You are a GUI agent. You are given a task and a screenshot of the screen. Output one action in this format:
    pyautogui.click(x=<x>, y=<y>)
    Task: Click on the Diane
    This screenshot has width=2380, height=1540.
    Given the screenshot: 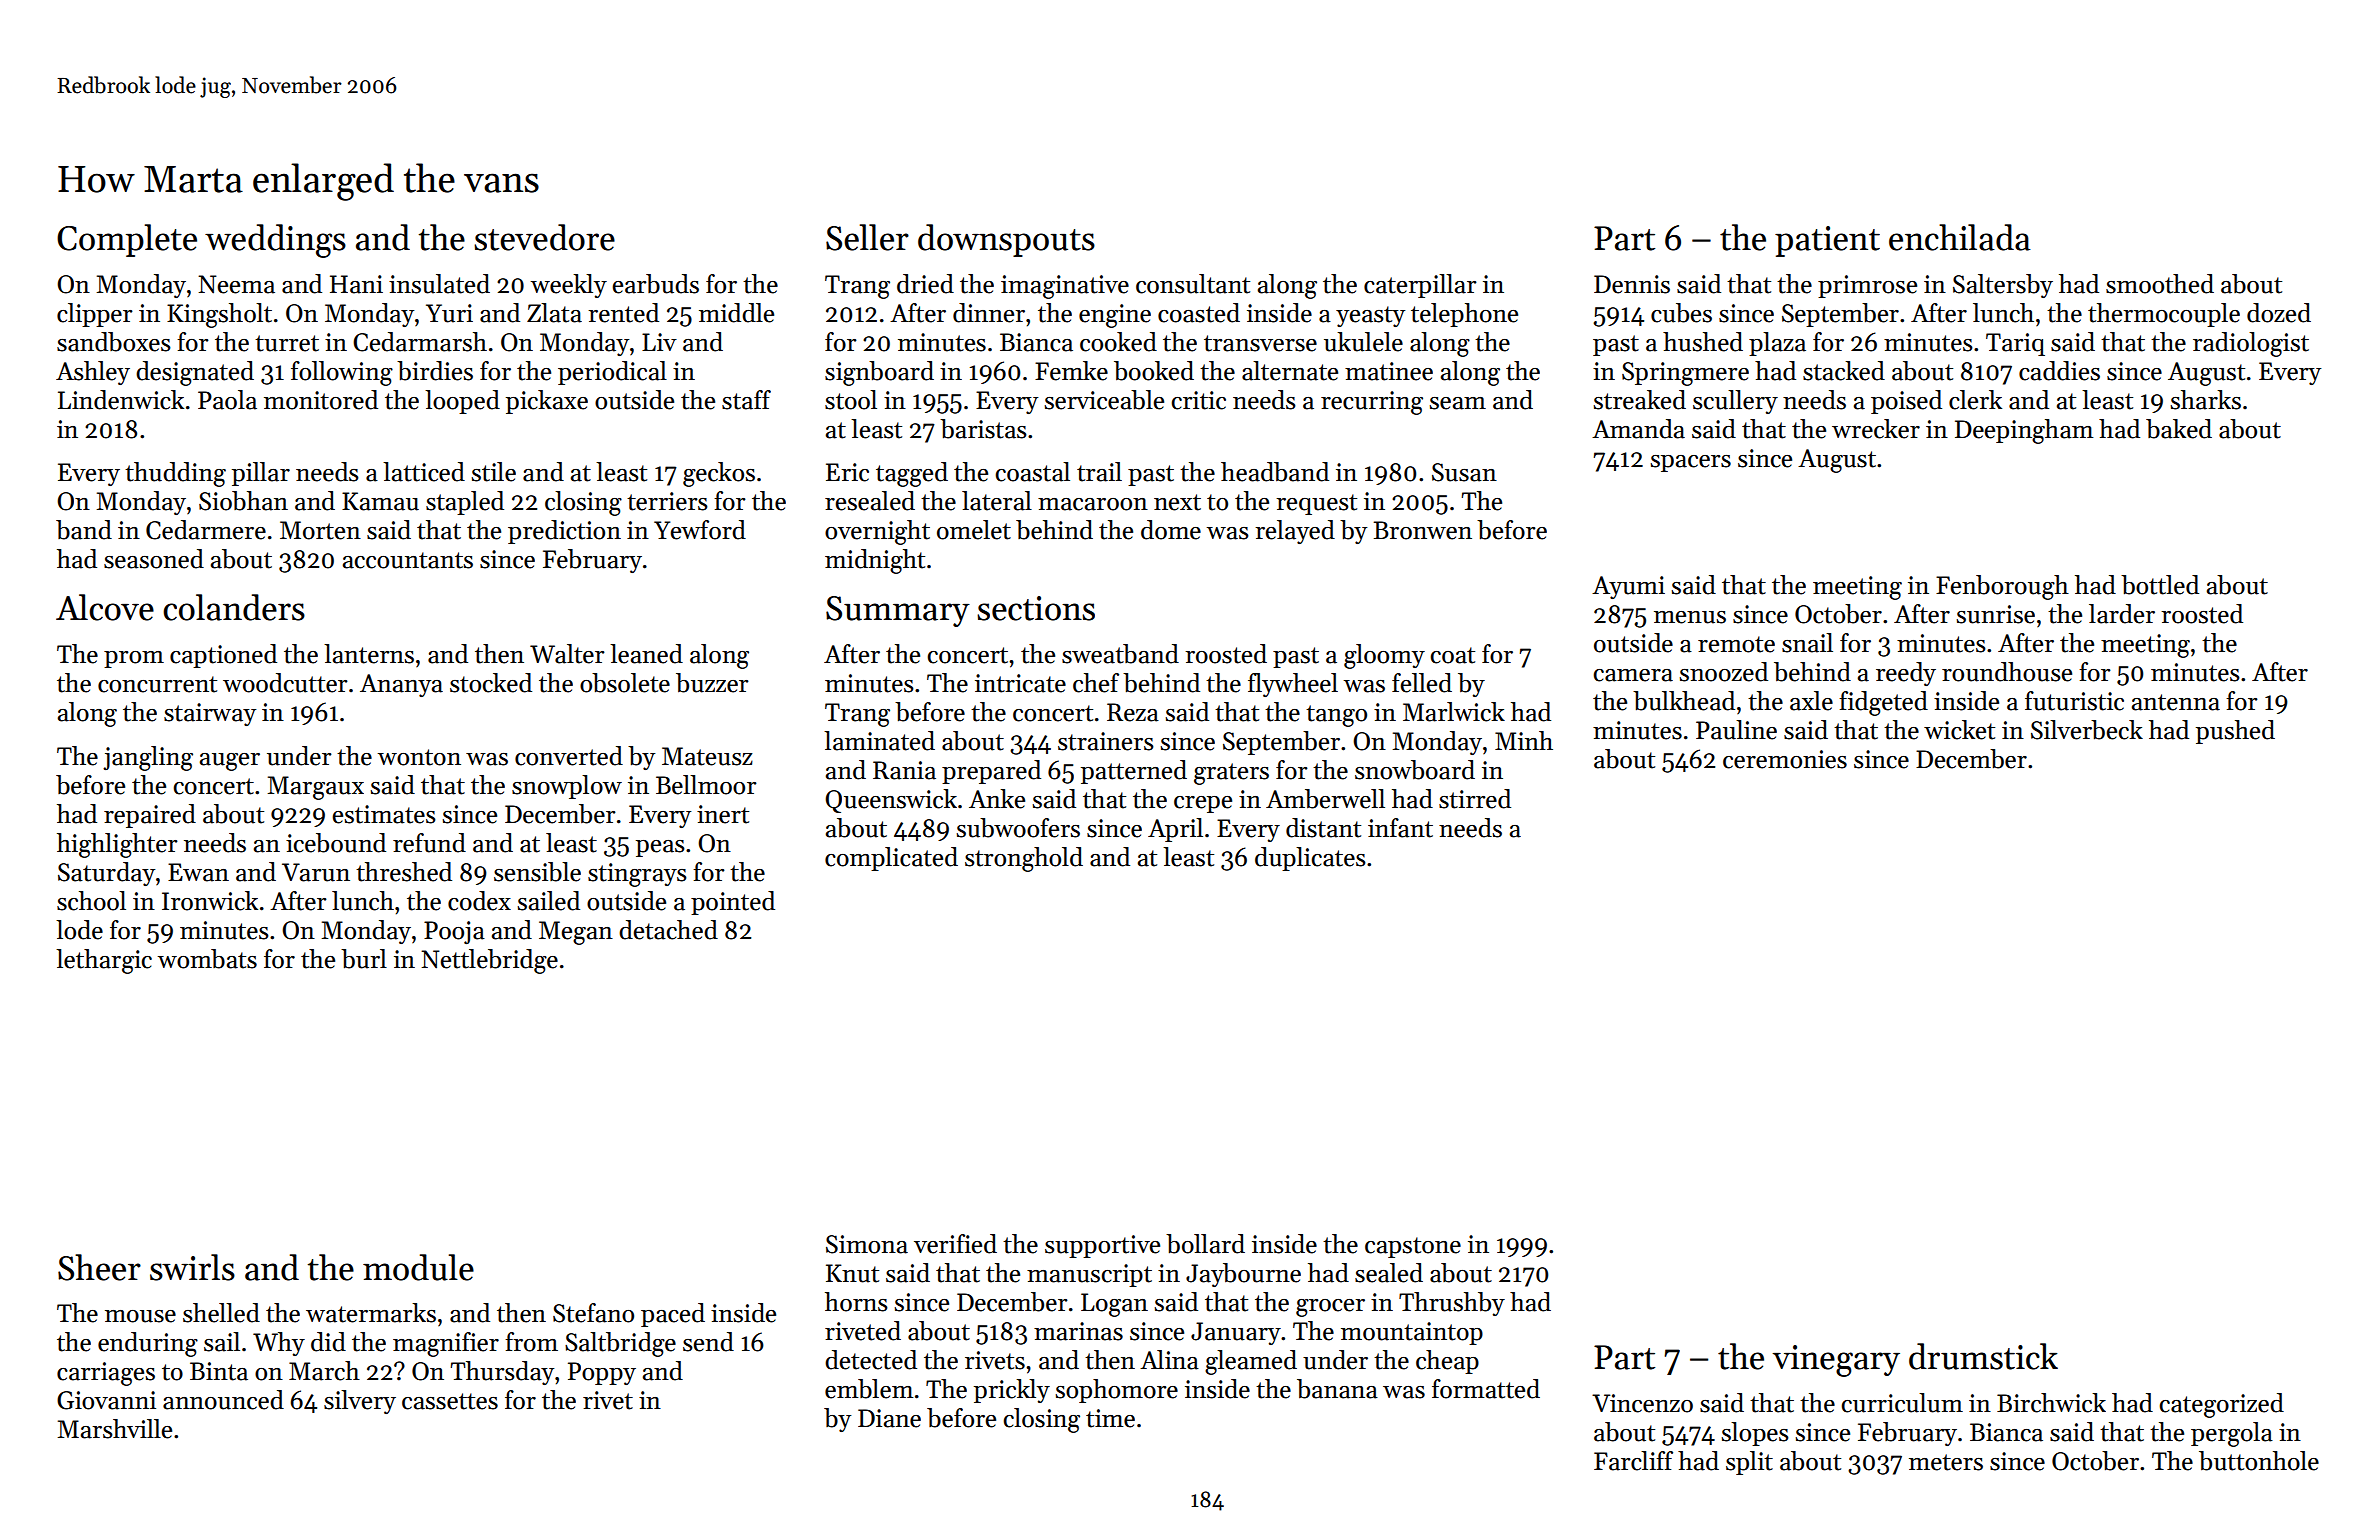 What is the action you would take?
    pyautogui.click(x=889, y=1418)
